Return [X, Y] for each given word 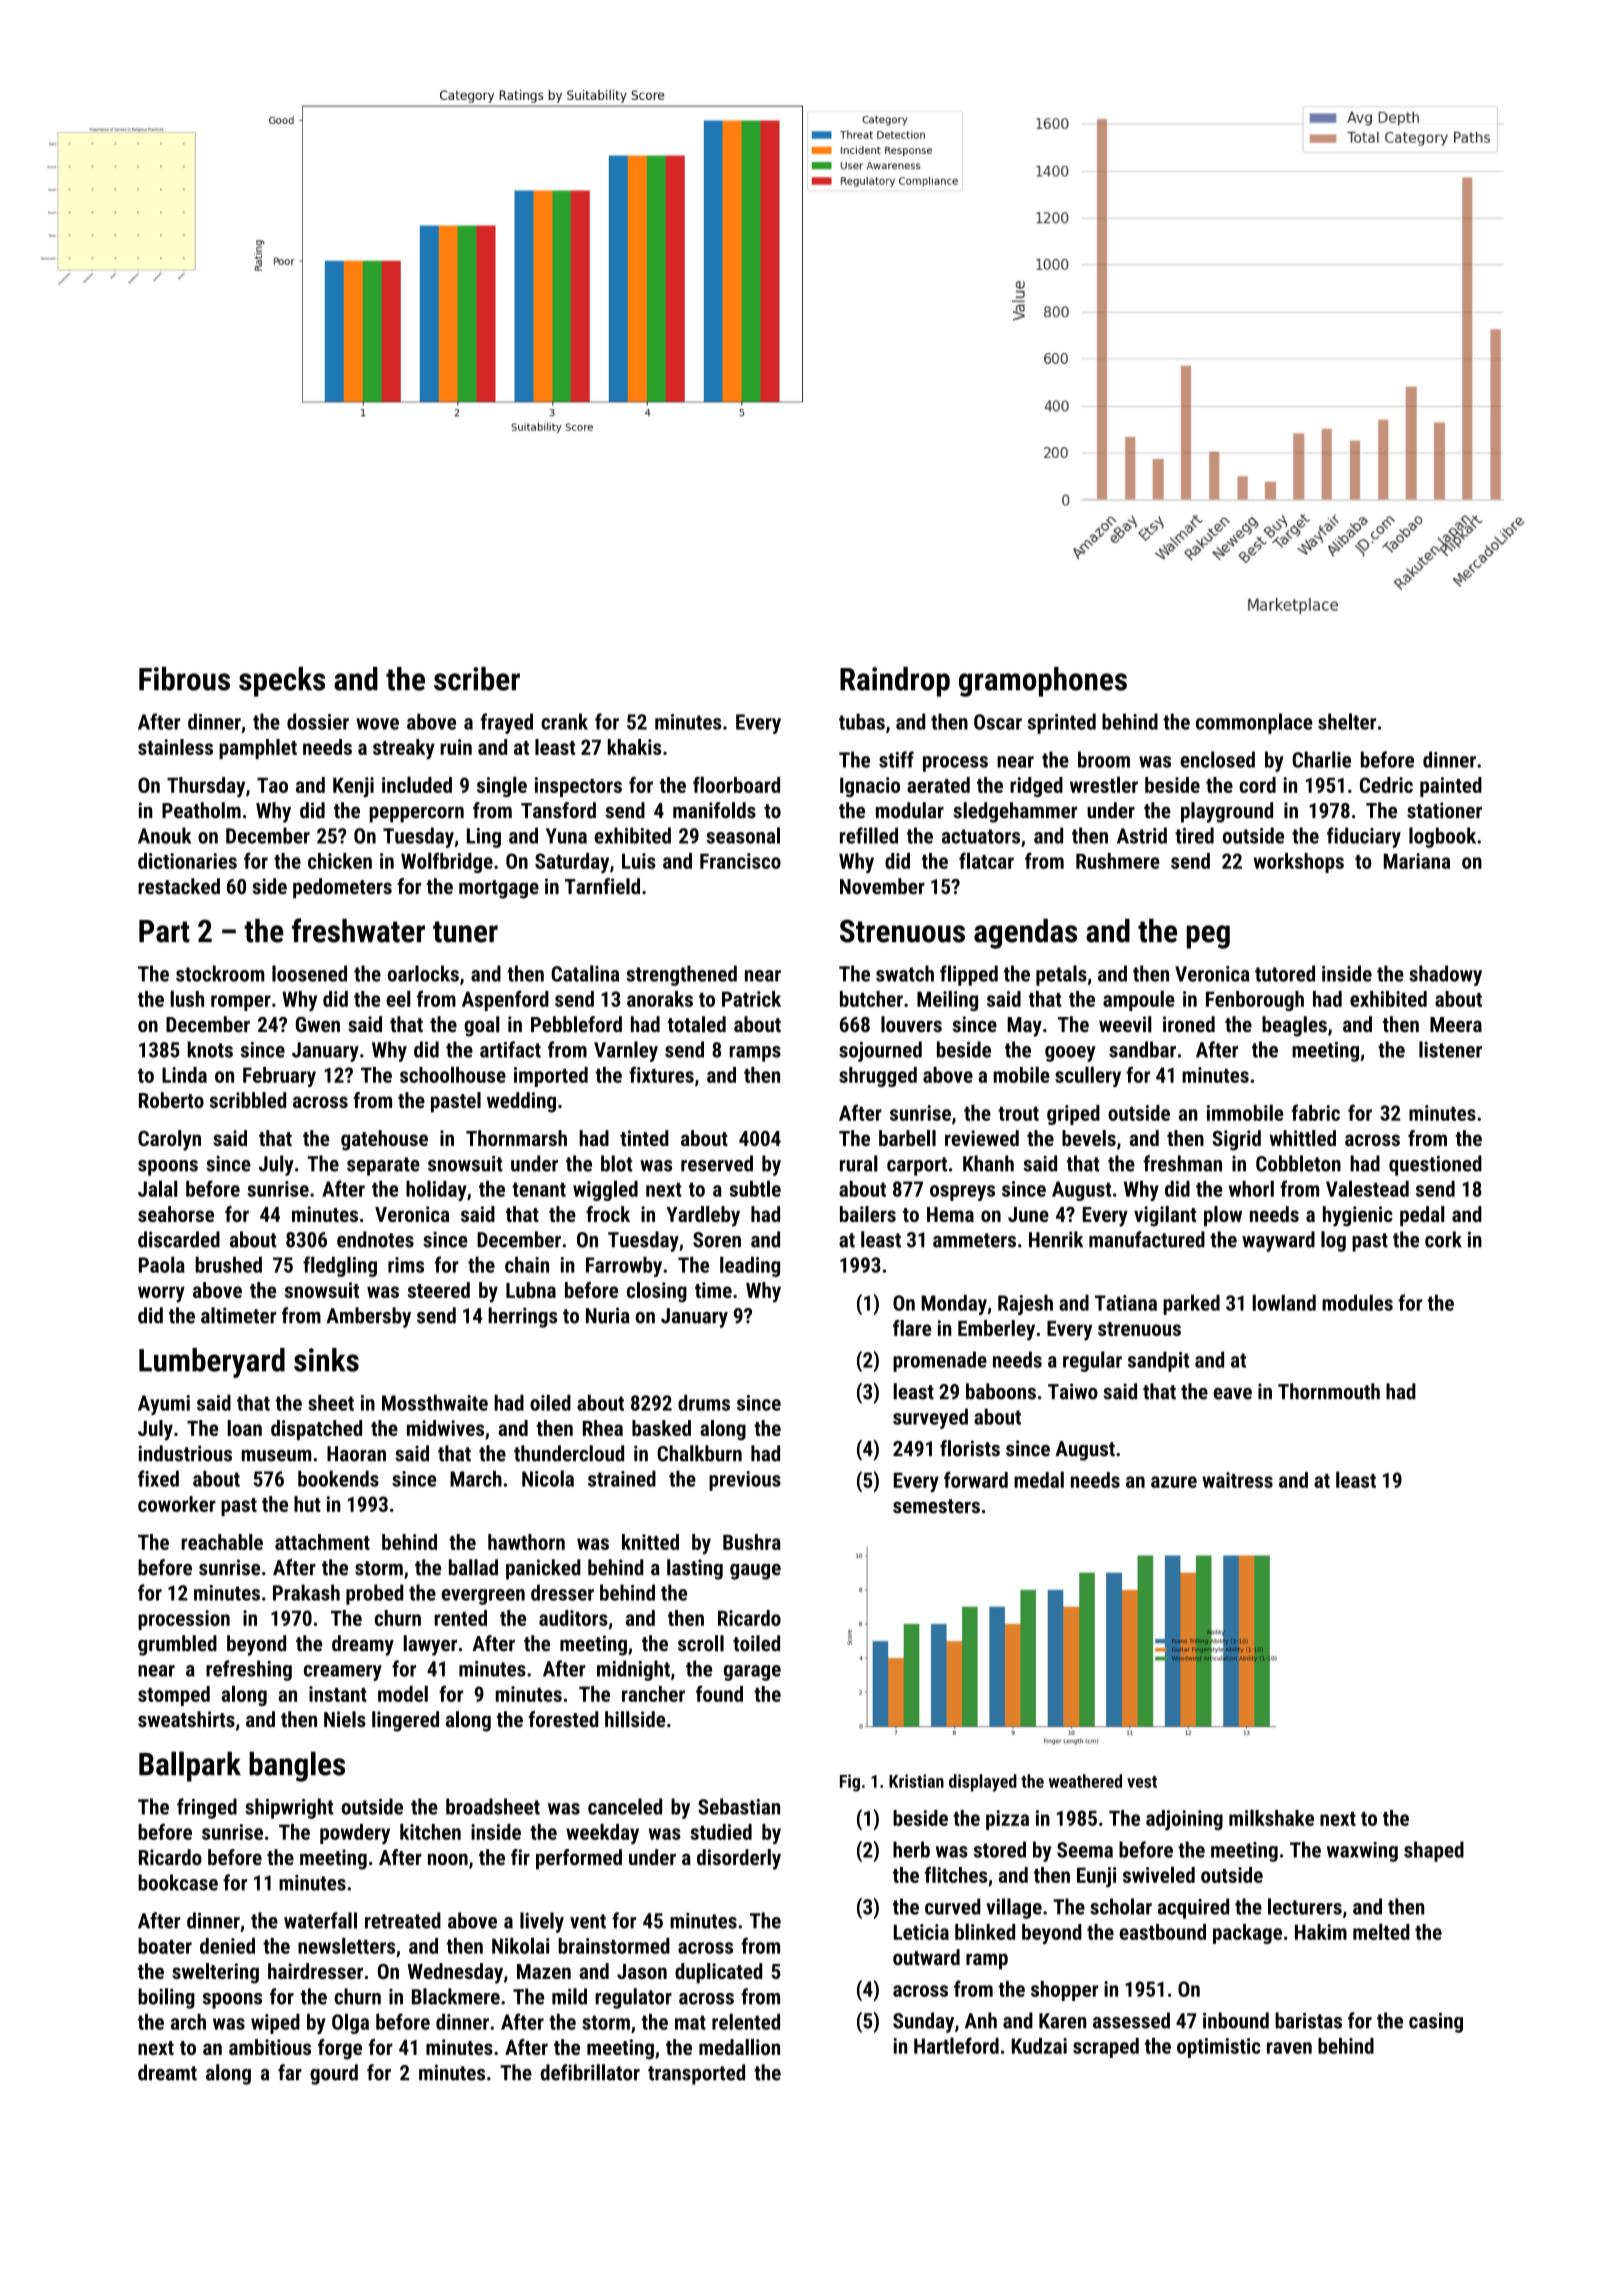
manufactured [1147, 1239]
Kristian [916, 1781]
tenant [539, 1189]
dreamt [167, 2072]
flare [912, 1328]
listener [1450, 1049]
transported [696, 2074]
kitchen [430, 1832]
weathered [1085, 1781]
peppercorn [417, 814]
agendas [1025, 933]
